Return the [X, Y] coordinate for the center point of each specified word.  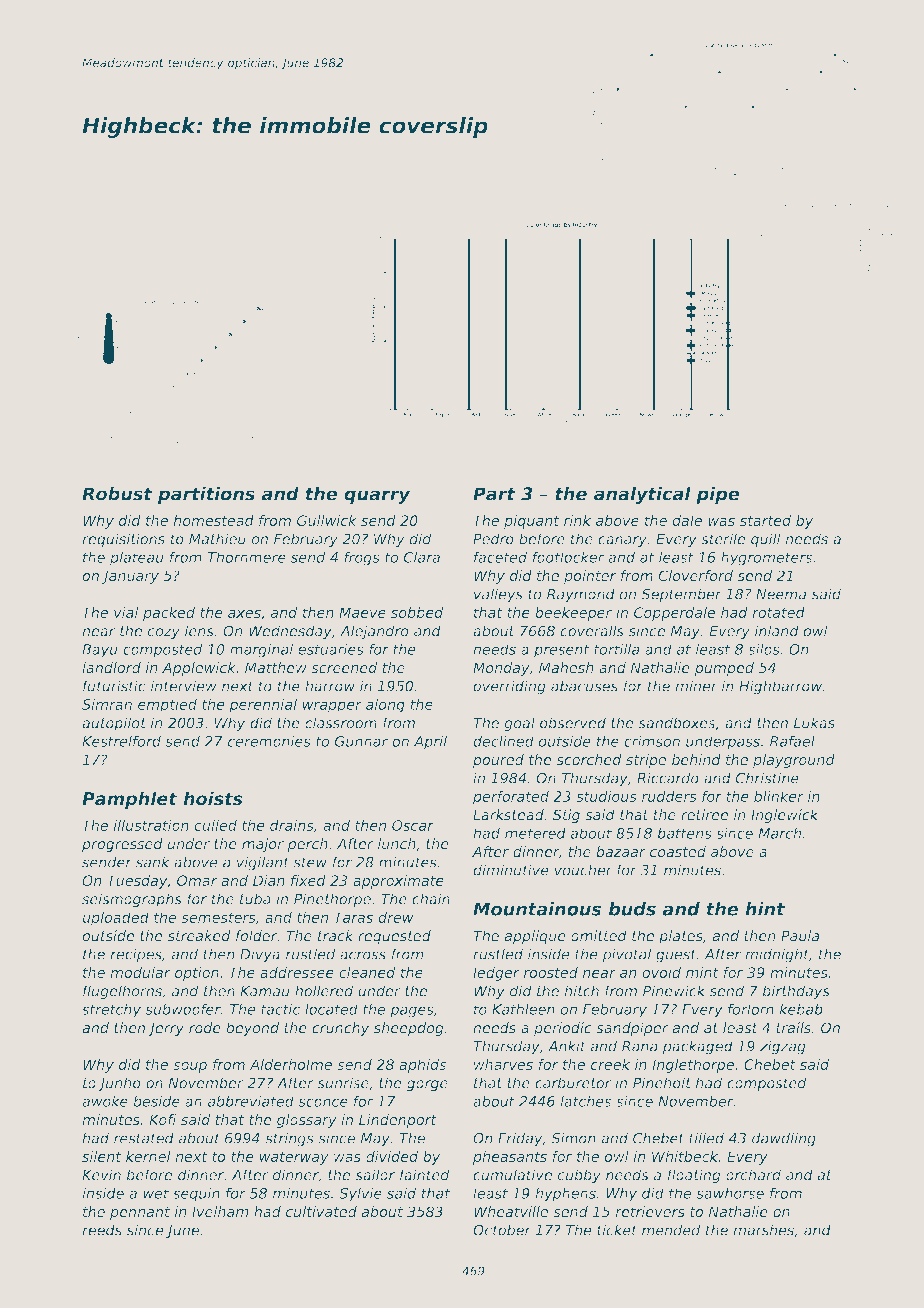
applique [535, 937]
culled [215, 825]
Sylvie [360, 1194]
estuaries [331, 649]
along [385, 706]
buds [632, 909]
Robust [117, 494]
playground [794, 761]
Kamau [265, 991]
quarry [377, 497]
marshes [763, 1230]
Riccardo [668, 778]
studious [606, 796]
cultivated [321, 1211]
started [765, 520]
